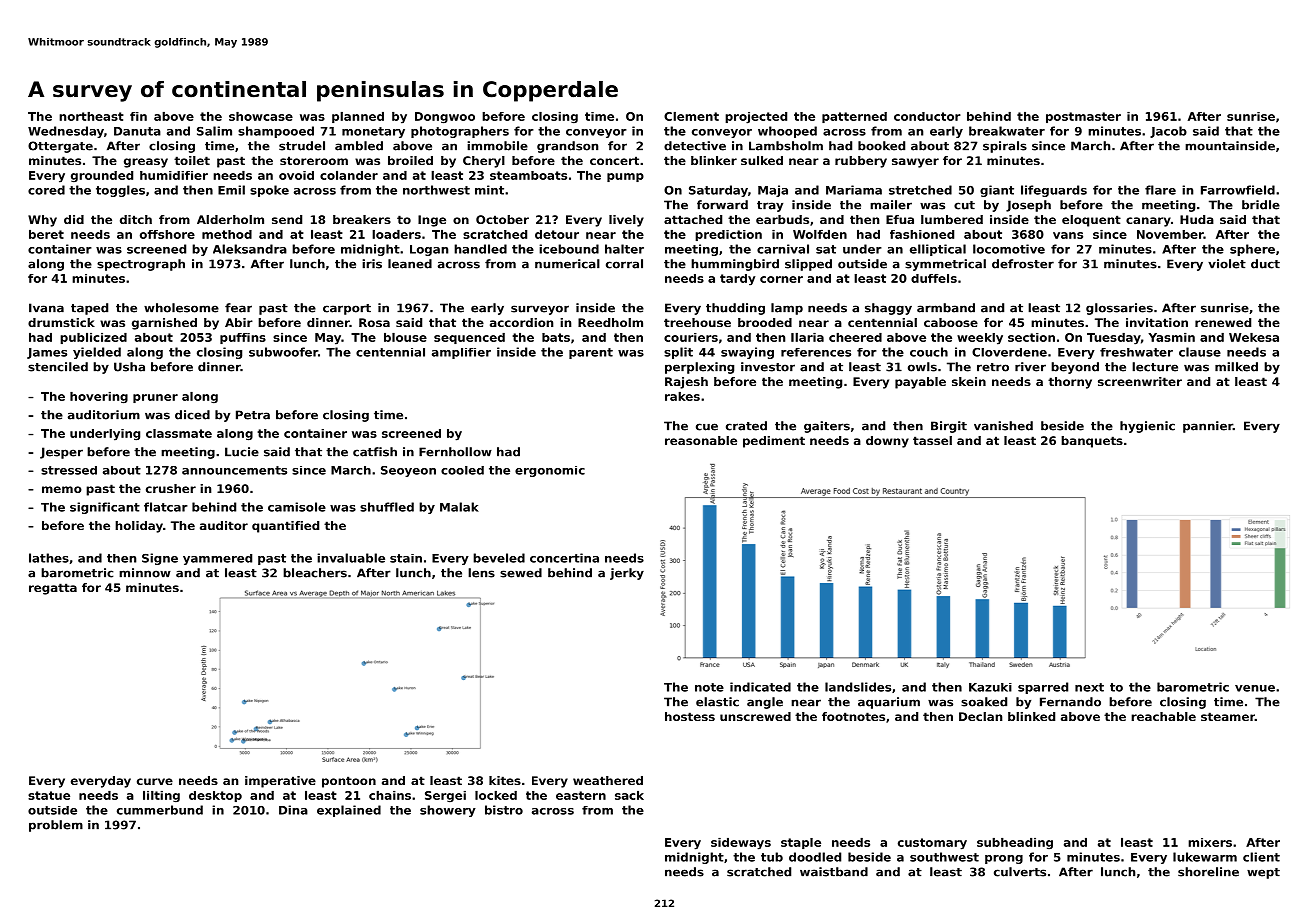  What do you see at coordinates (1160, 190) in the screenshot?
I see `flare` at bounding box center [1160, 190].
